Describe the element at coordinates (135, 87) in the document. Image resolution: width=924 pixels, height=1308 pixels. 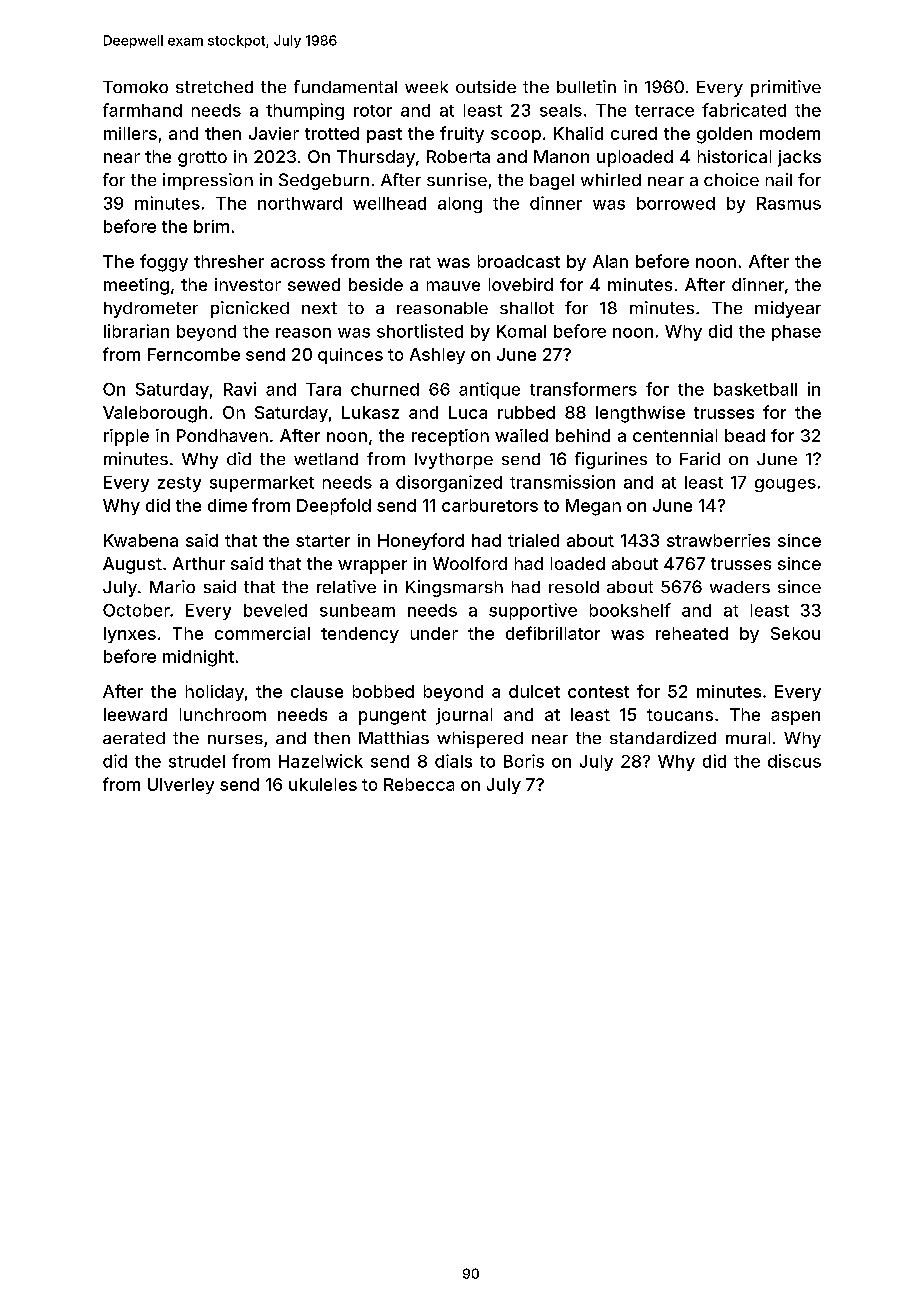
I see `Tomoko` at that location.
